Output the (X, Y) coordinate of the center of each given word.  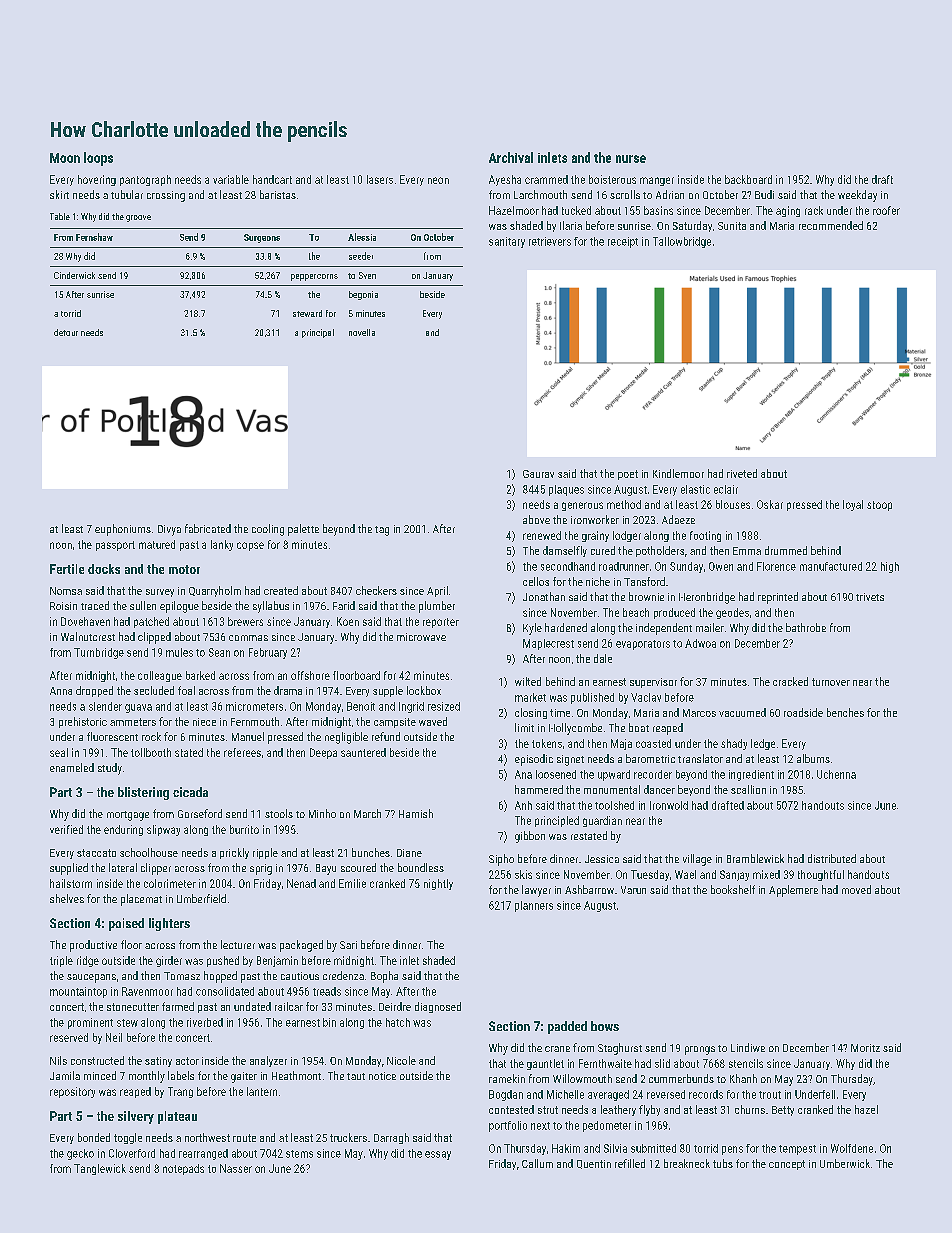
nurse (631, 159)
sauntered (363, 752)
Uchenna (836, 774)
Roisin (63, 606)
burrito (244, 829)
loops (98, 159)
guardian (602, 821)
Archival (511, 157)
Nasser (236, 1168)
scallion (748, 789)
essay (438, 1155)
